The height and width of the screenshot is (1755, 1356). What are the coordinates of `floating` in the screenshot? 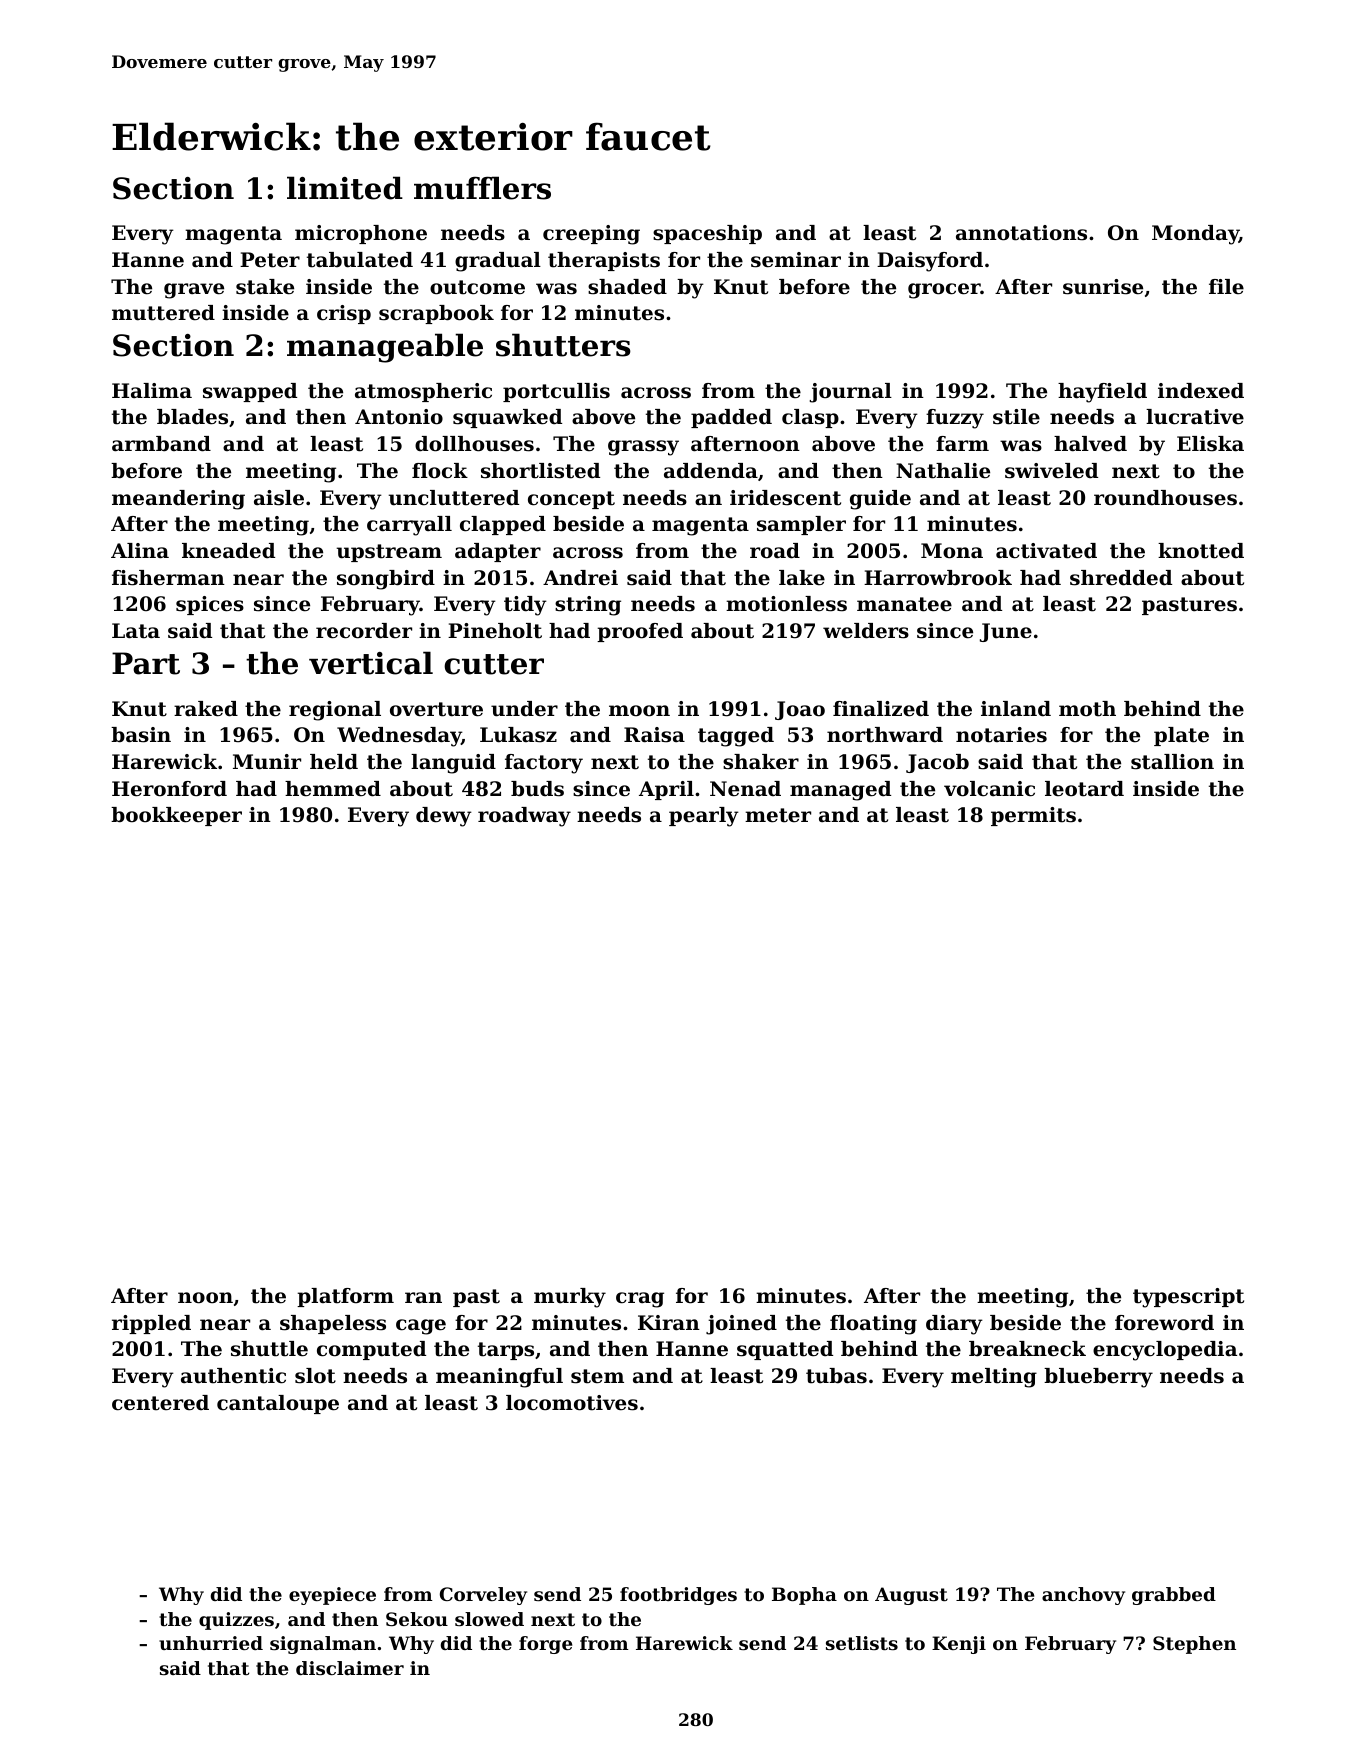 It's located at (873, 1325).
